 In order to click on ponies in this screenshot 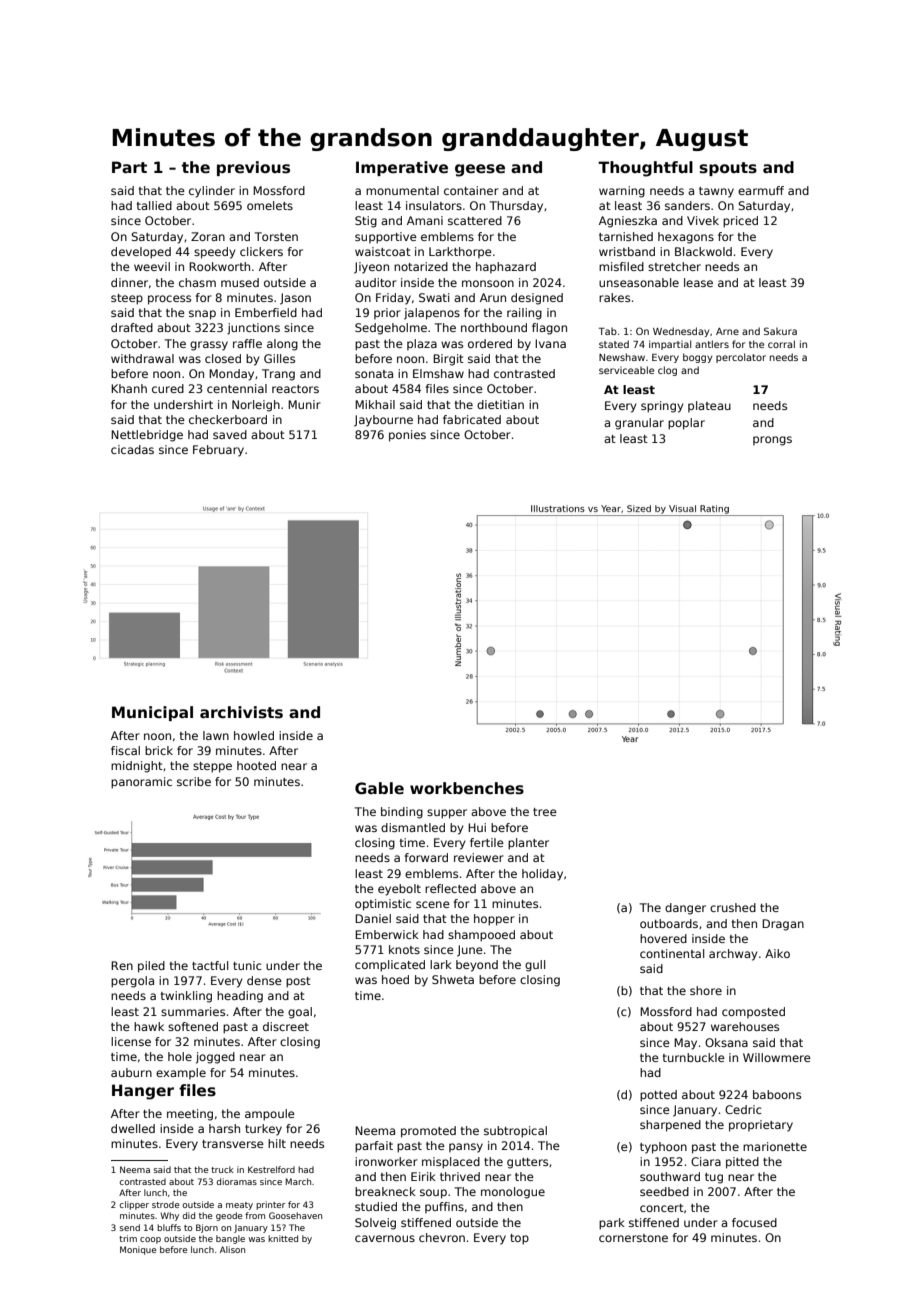, I will do `click(407, 436)`.
